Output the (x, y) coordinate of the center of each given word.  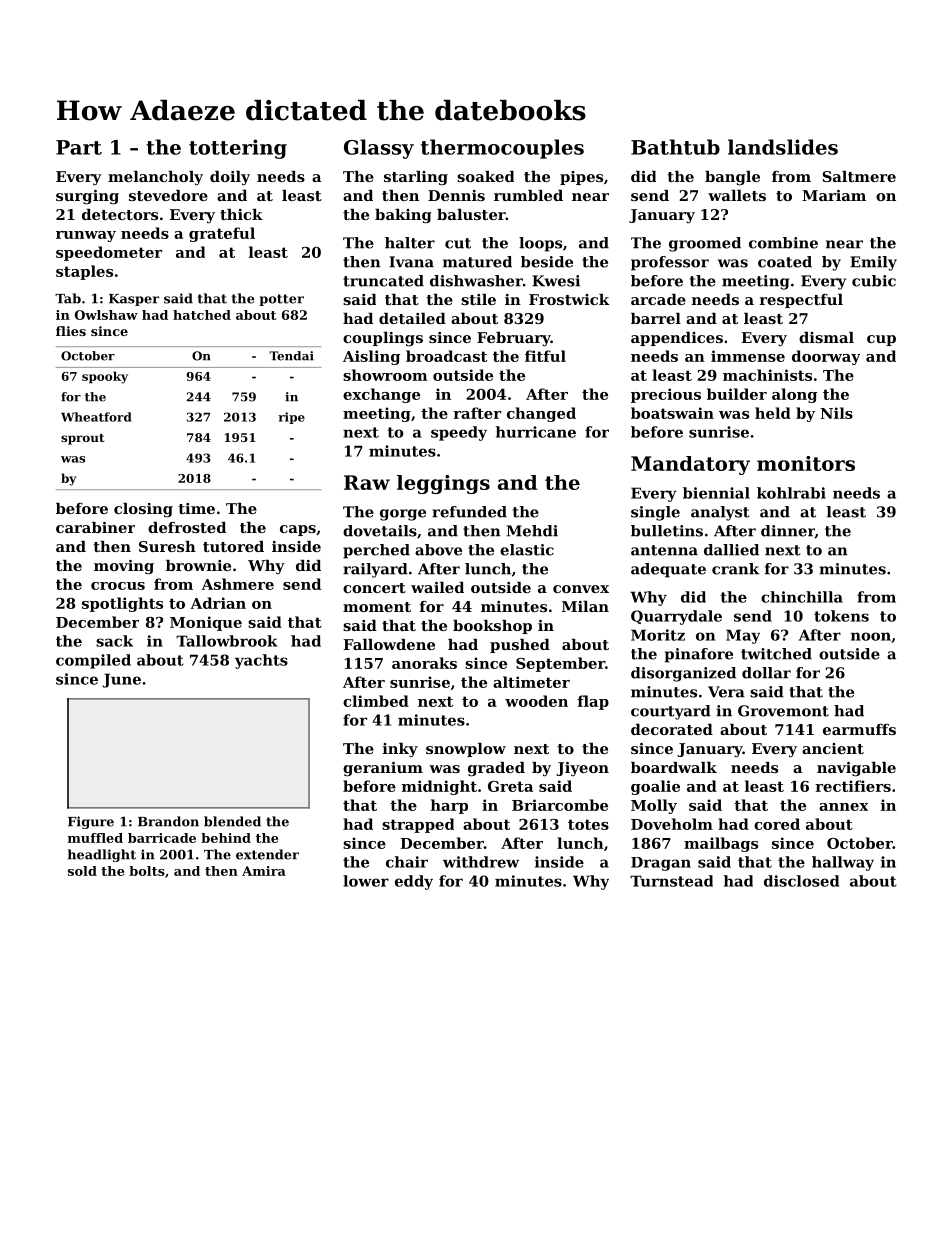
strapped (418, 825)
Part (79, 147)
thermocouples (502, 149)
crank (735, 569)
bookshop (492, 627)
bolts (147, 871)
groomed (705, 244)
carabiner (95, 527)
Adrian (218, 603)
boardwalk (674, 767)
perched (376, 551)
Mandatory (690, 465)
